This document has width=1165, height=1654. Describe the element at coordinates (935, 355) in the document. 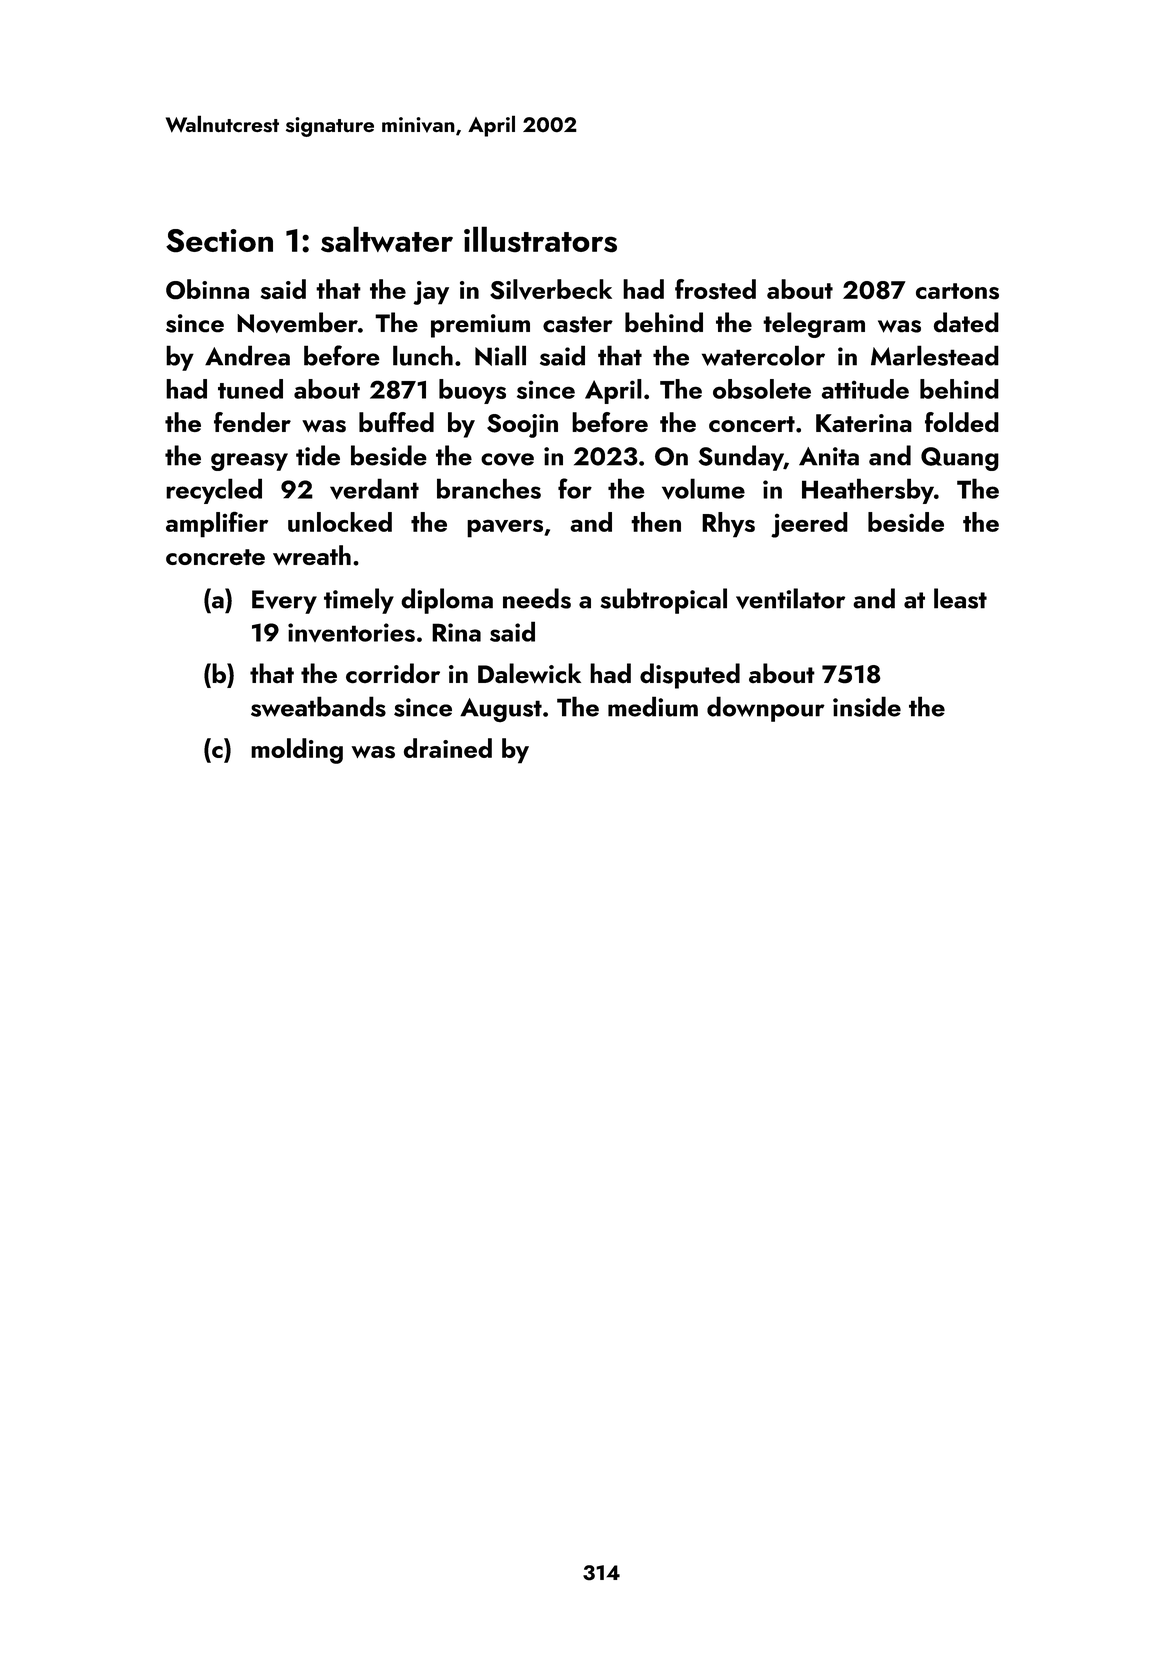

I see `Marlestead` at that location.
